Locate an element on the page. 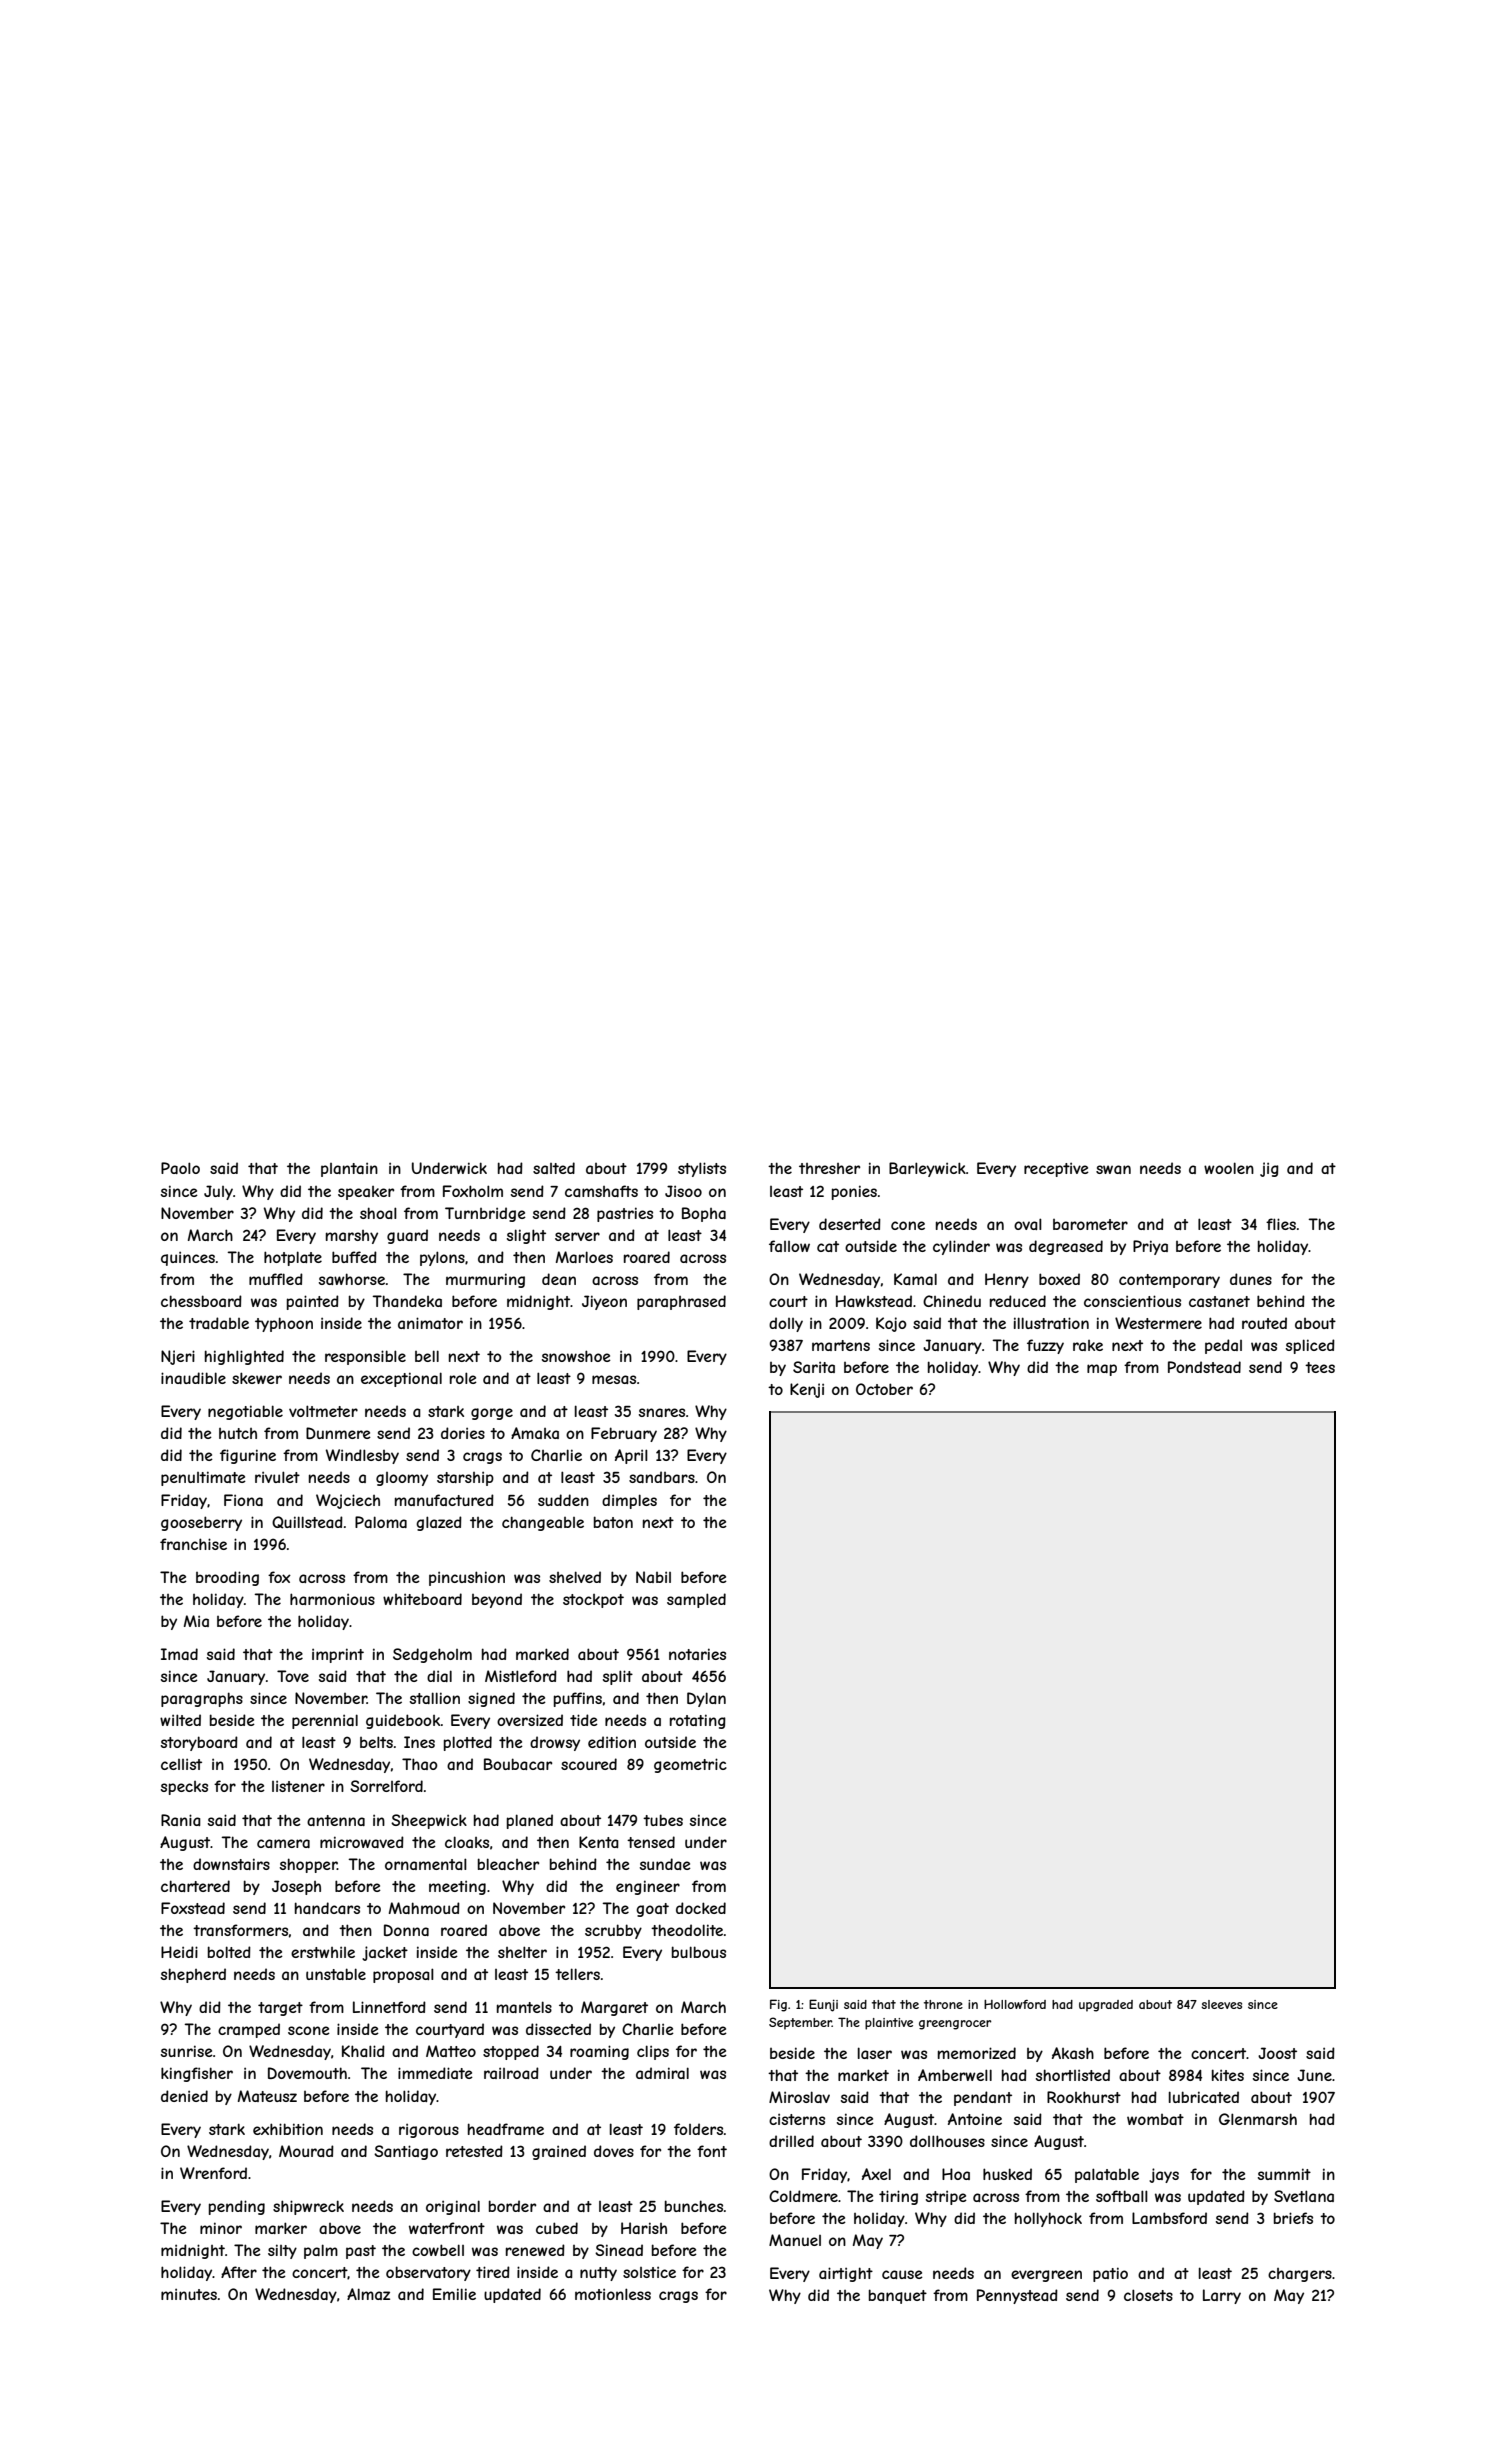 This image has height=2464, width=1496. Hollowford is located at coordinates (1015, 2004).
